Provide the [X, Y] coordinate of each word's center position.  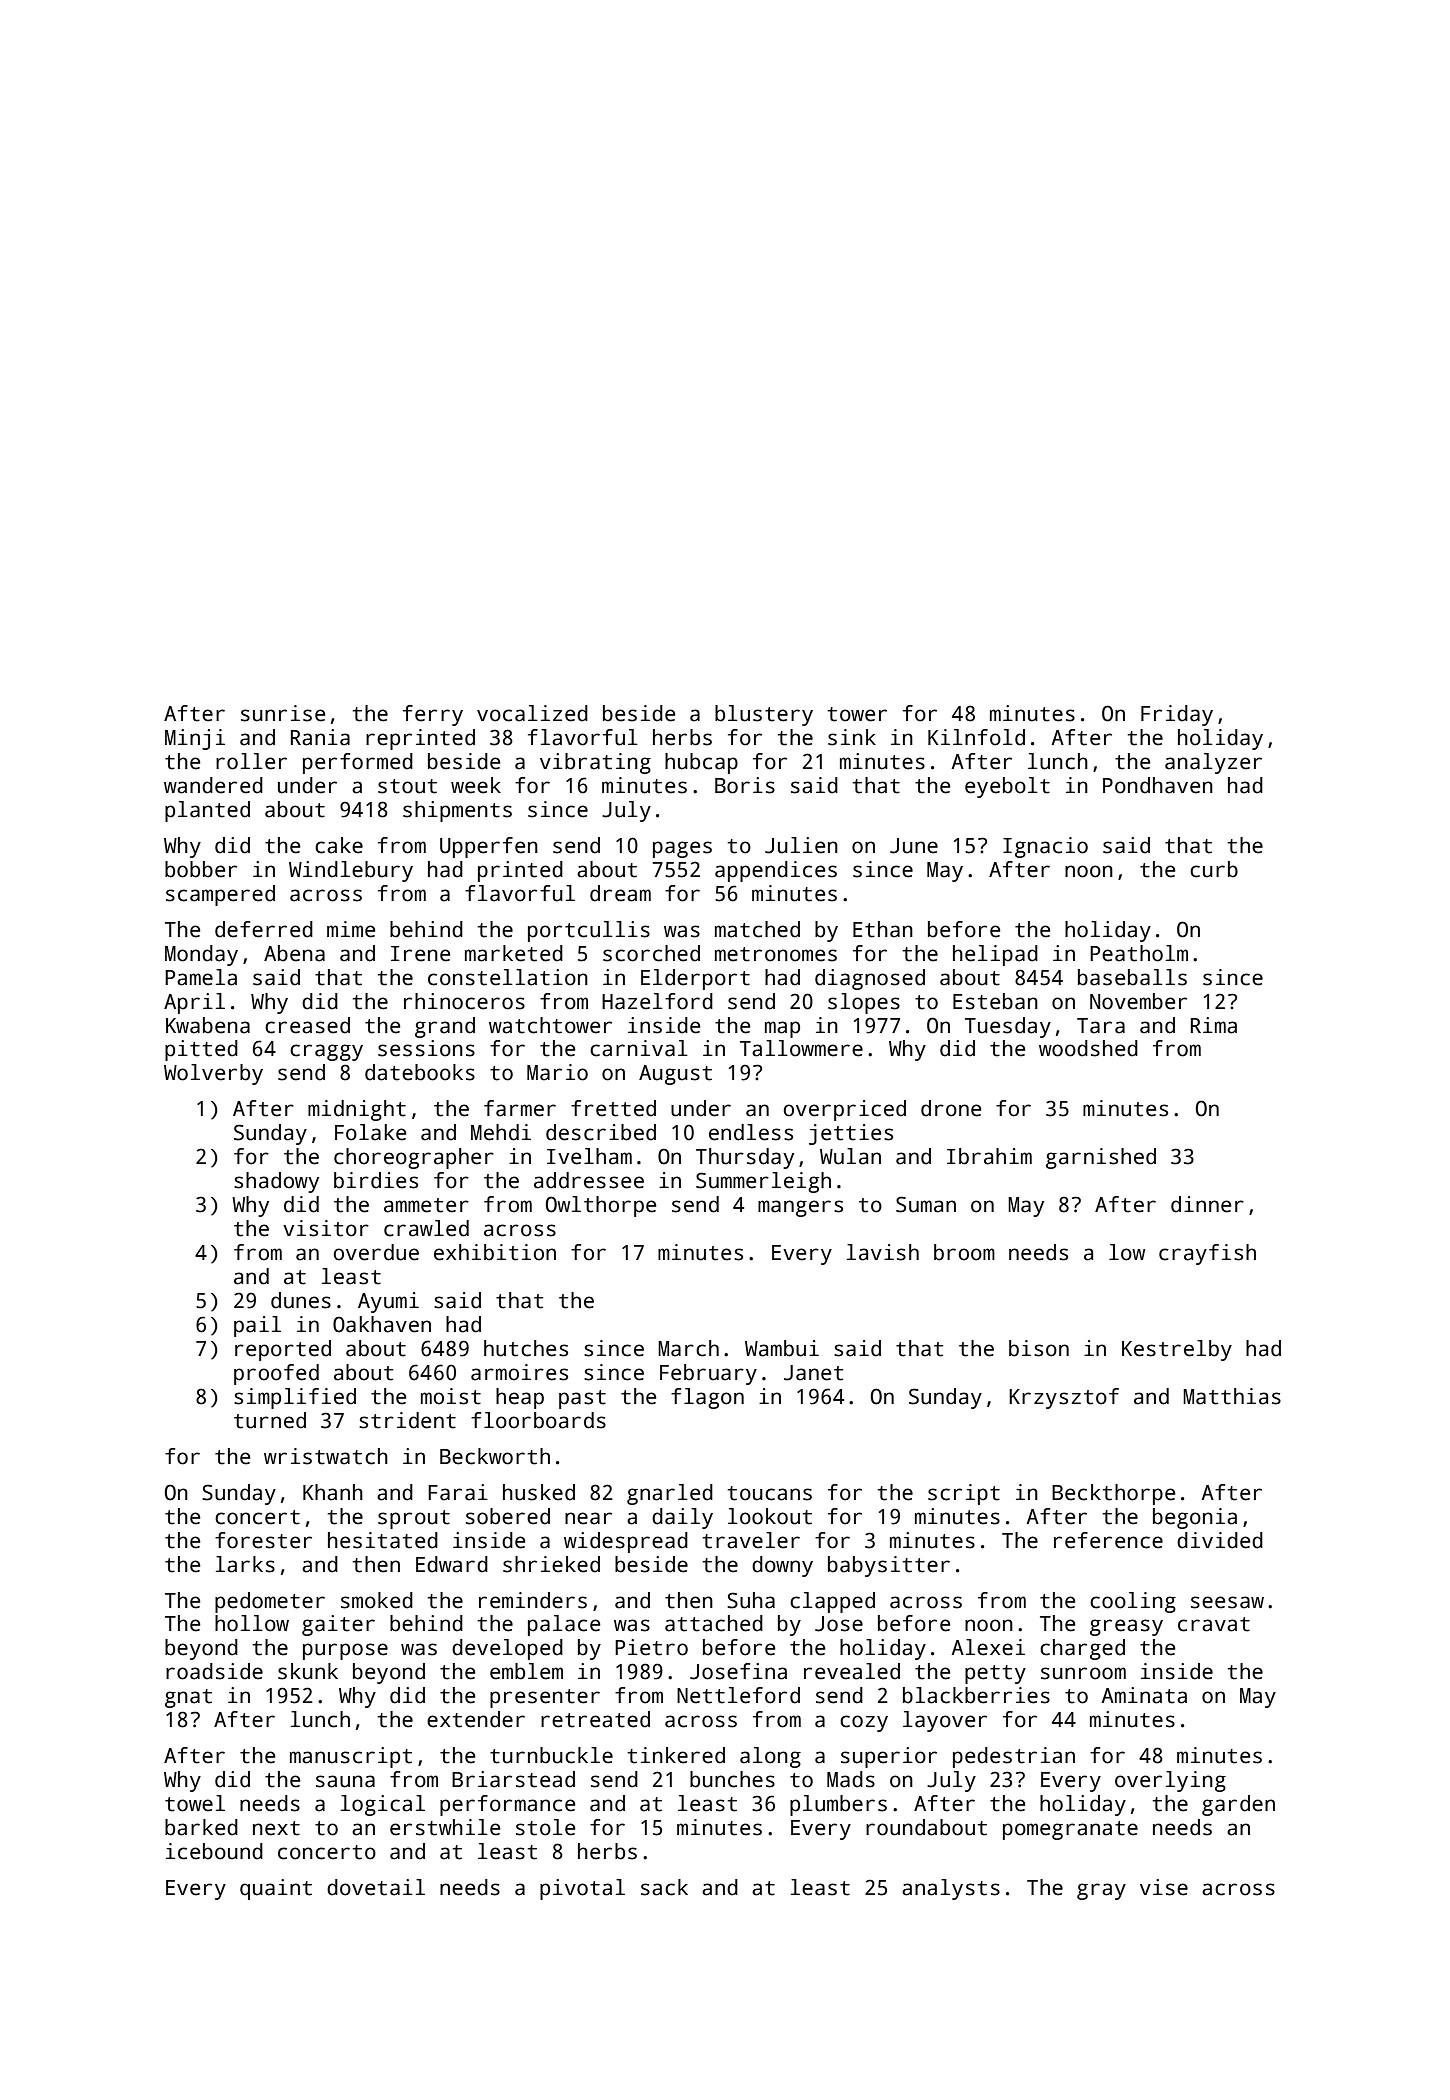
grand [445, 1027]
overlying [1170, 1781]
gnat [188, 1698]
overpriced [844, 1110]
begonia [1195, 1518]
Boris [745, 785]
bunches [732, 1779]
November [1138, 1001]
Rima [1214, 1025]
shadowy [276, 1182]
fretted [613, 1108]
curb [1214, 869]
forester [263, 1540]
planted [207, 811]
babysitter [889, 1566]
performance [507, 1805]
